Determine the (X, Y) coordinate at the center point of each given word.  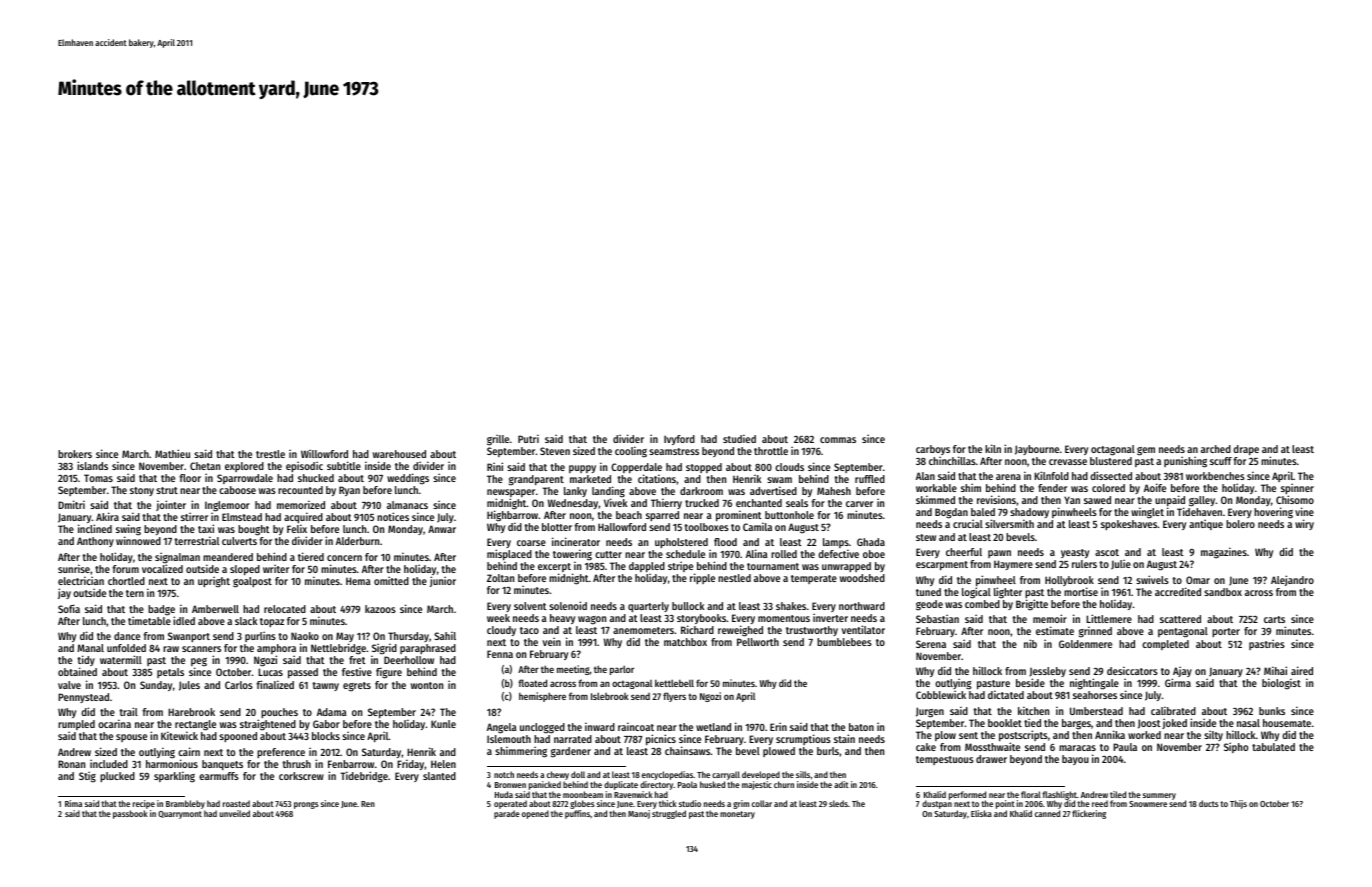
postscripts (1023, 736)
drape (1246, 450)
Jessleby (1047, 673)
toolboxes (706, 527)
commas (838, 440)
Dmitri (71, 504)
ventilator (863, 629)
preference (281, 753)
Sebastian (937, 618)
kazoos (380, 609)
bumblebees (844, 642)
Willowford (324, 453)
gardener (571, 752)
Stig (87, 777)
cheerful (964, 552)
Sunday (156, 686)
